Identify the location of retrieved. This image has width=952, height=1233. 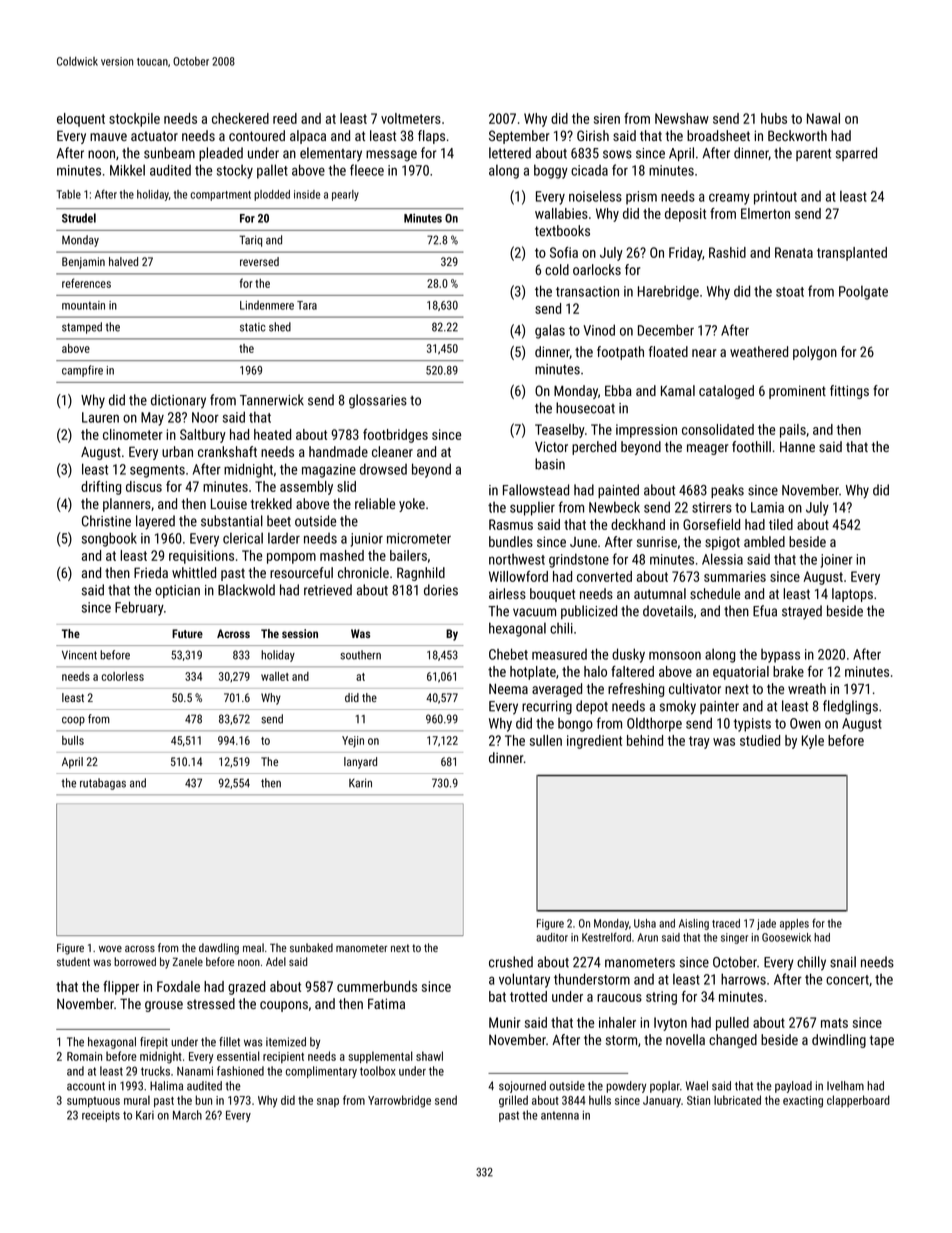
(328, 590).
